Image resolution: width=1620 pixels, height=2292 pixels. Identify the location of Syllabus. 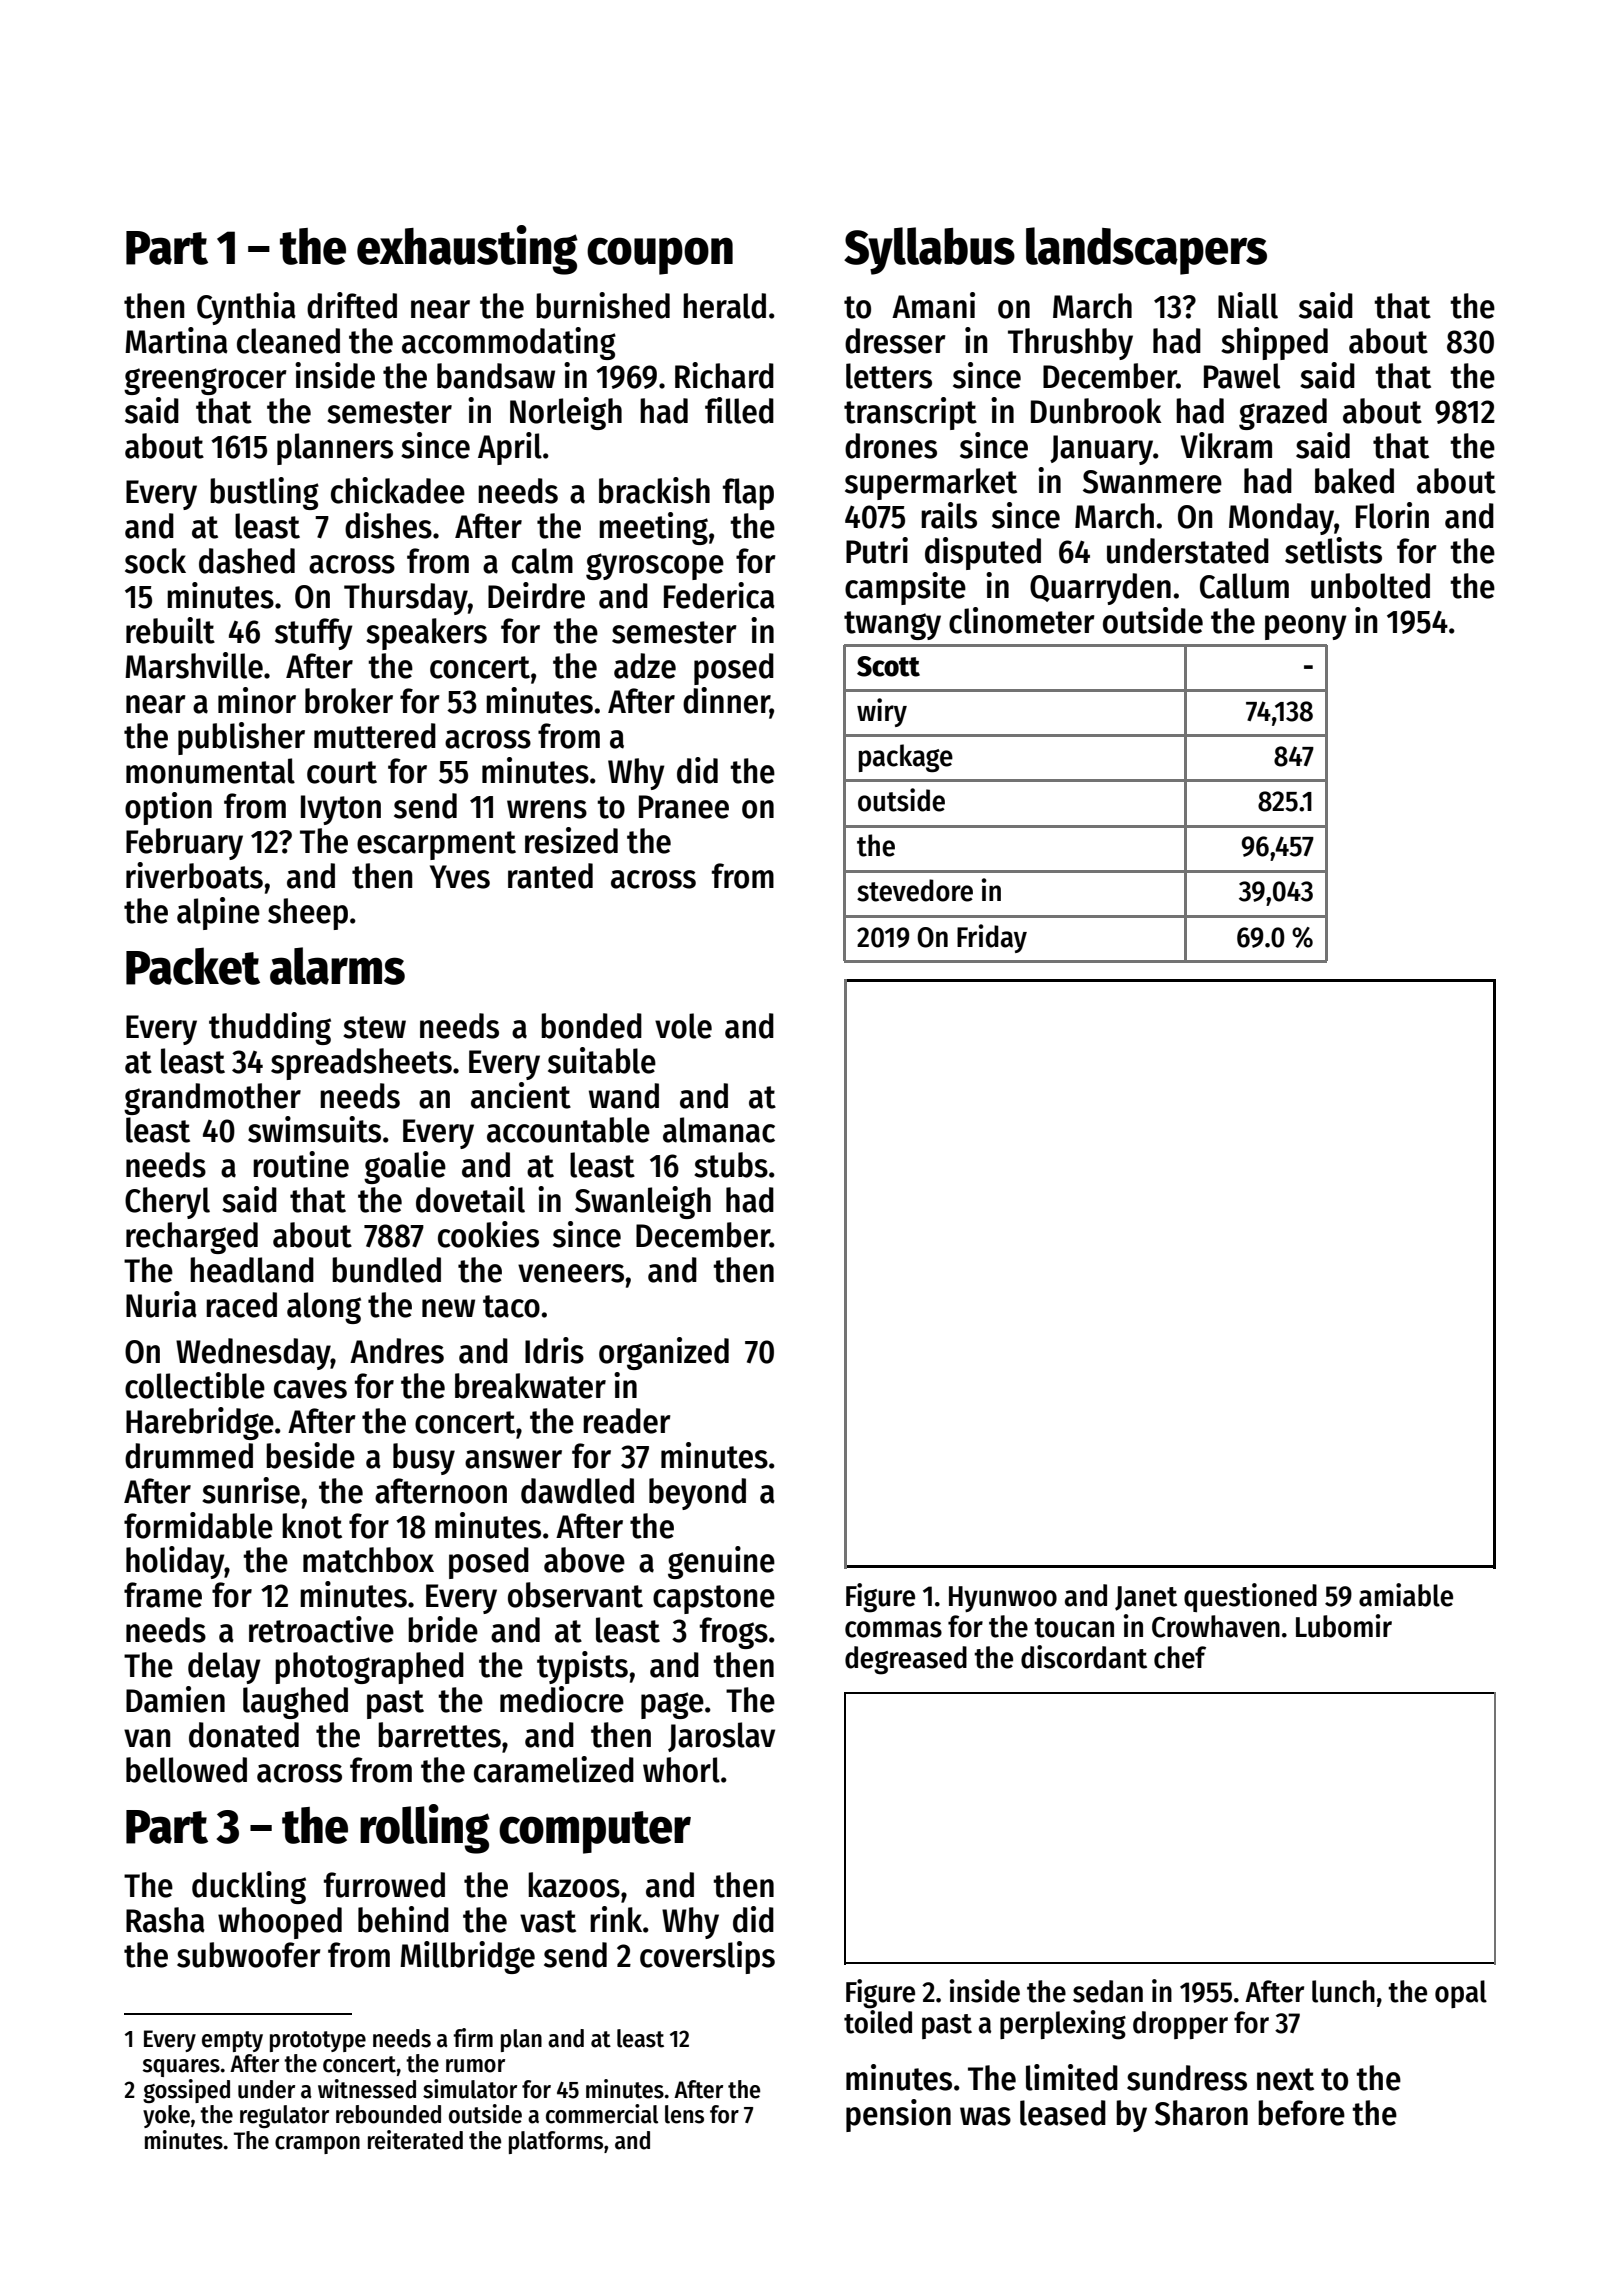
(929, 251).
